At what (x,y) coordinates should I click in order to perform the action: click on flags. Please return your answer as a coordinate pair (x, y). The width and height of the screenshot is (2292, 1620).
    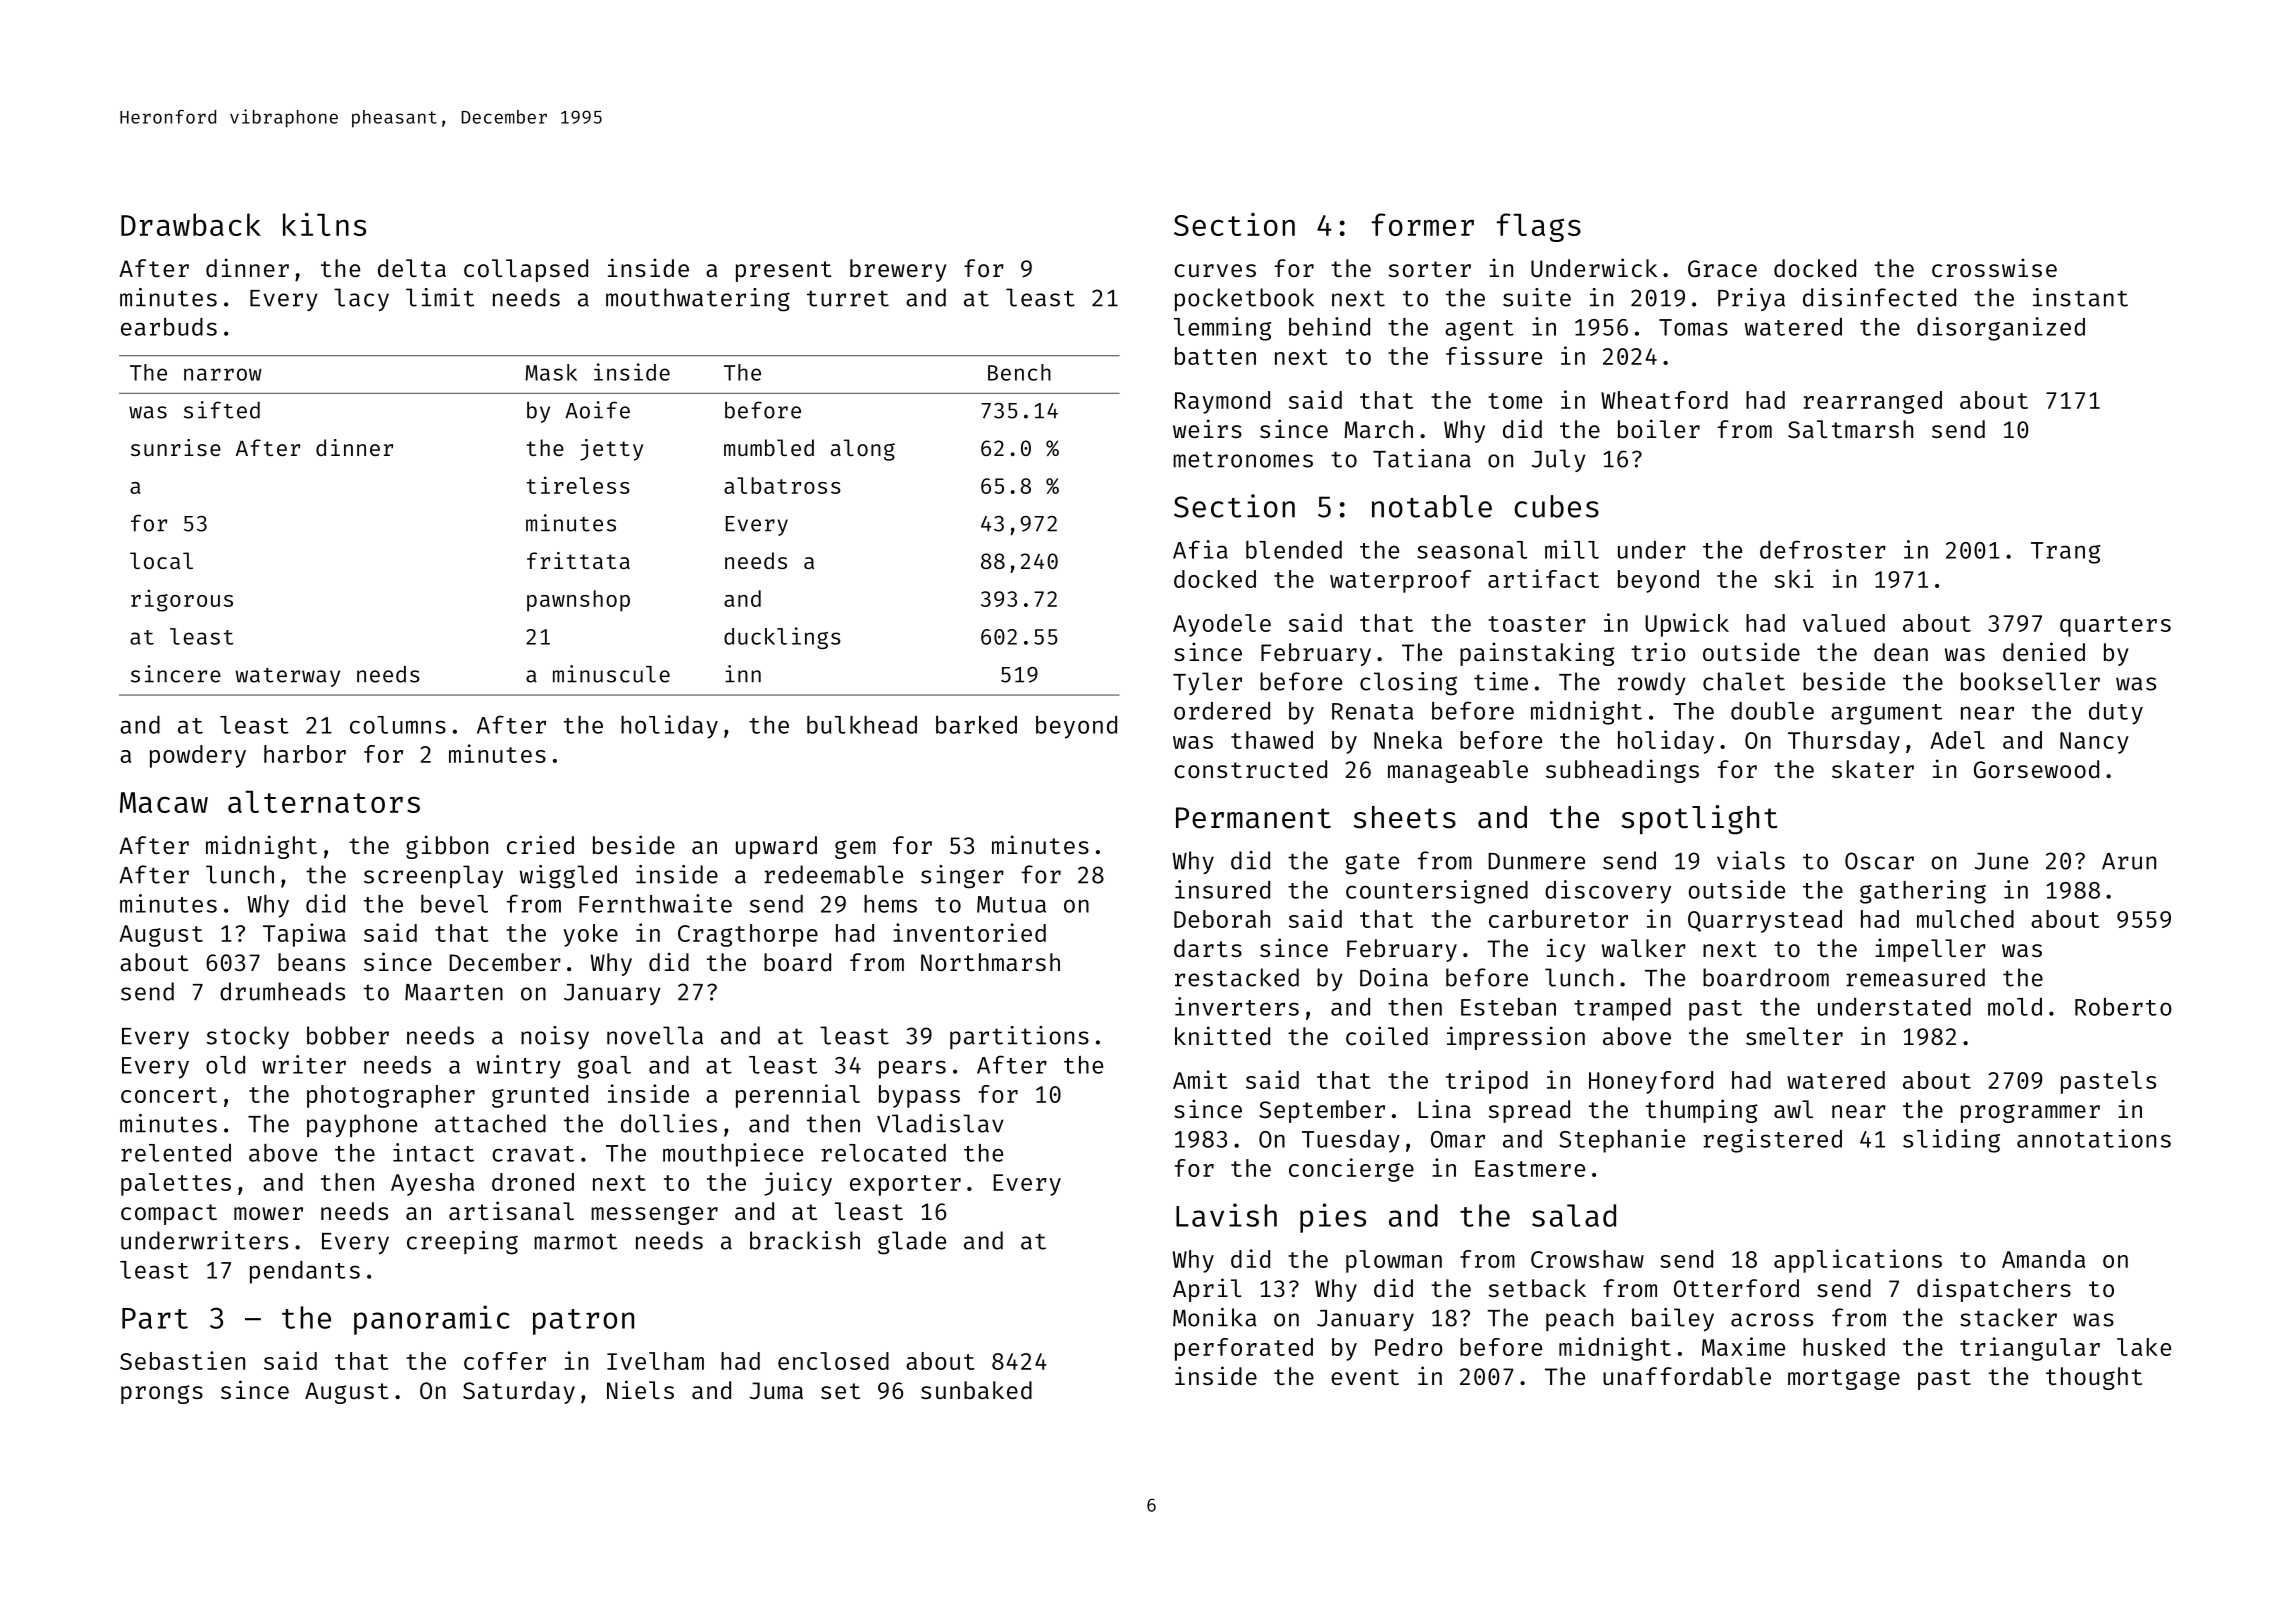
    Looking at the image, I should click on (1539, 227).
